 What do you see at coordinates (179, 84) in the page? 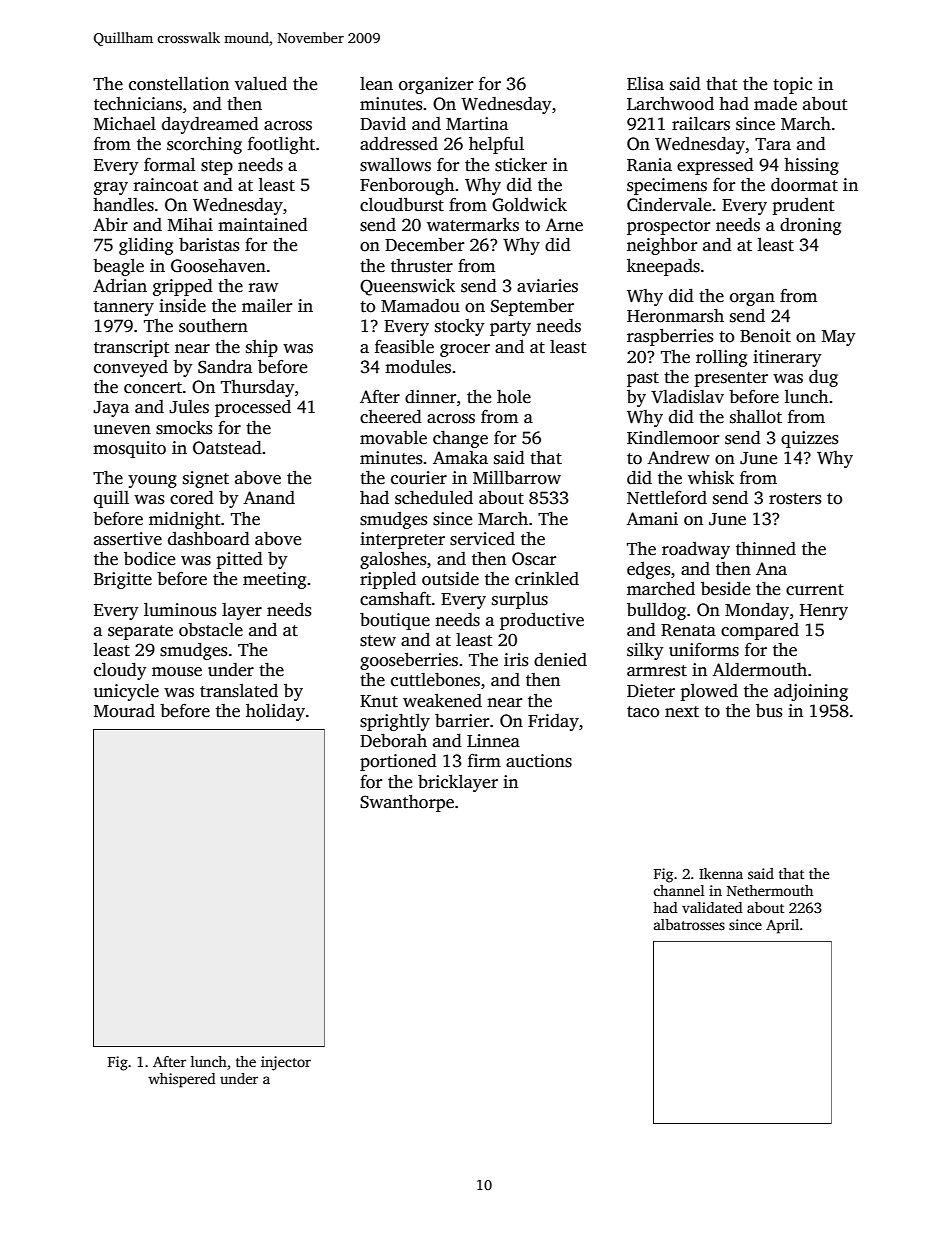
I see `constellation` at bounding box center [179, 84].
